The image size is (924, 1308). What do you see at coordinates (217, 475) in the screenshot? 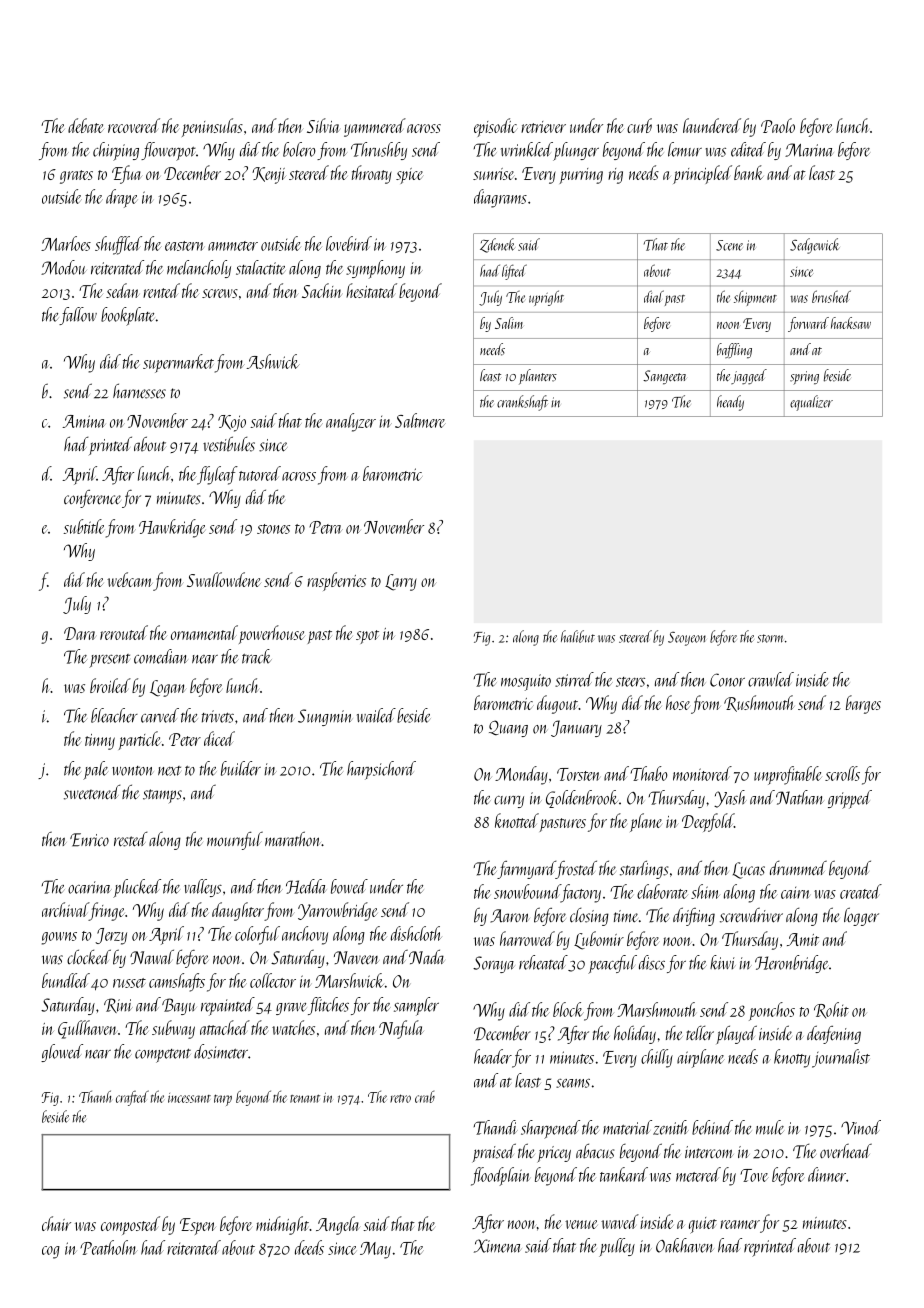
I see `flyleaf` at bounding box center [217, 475].
